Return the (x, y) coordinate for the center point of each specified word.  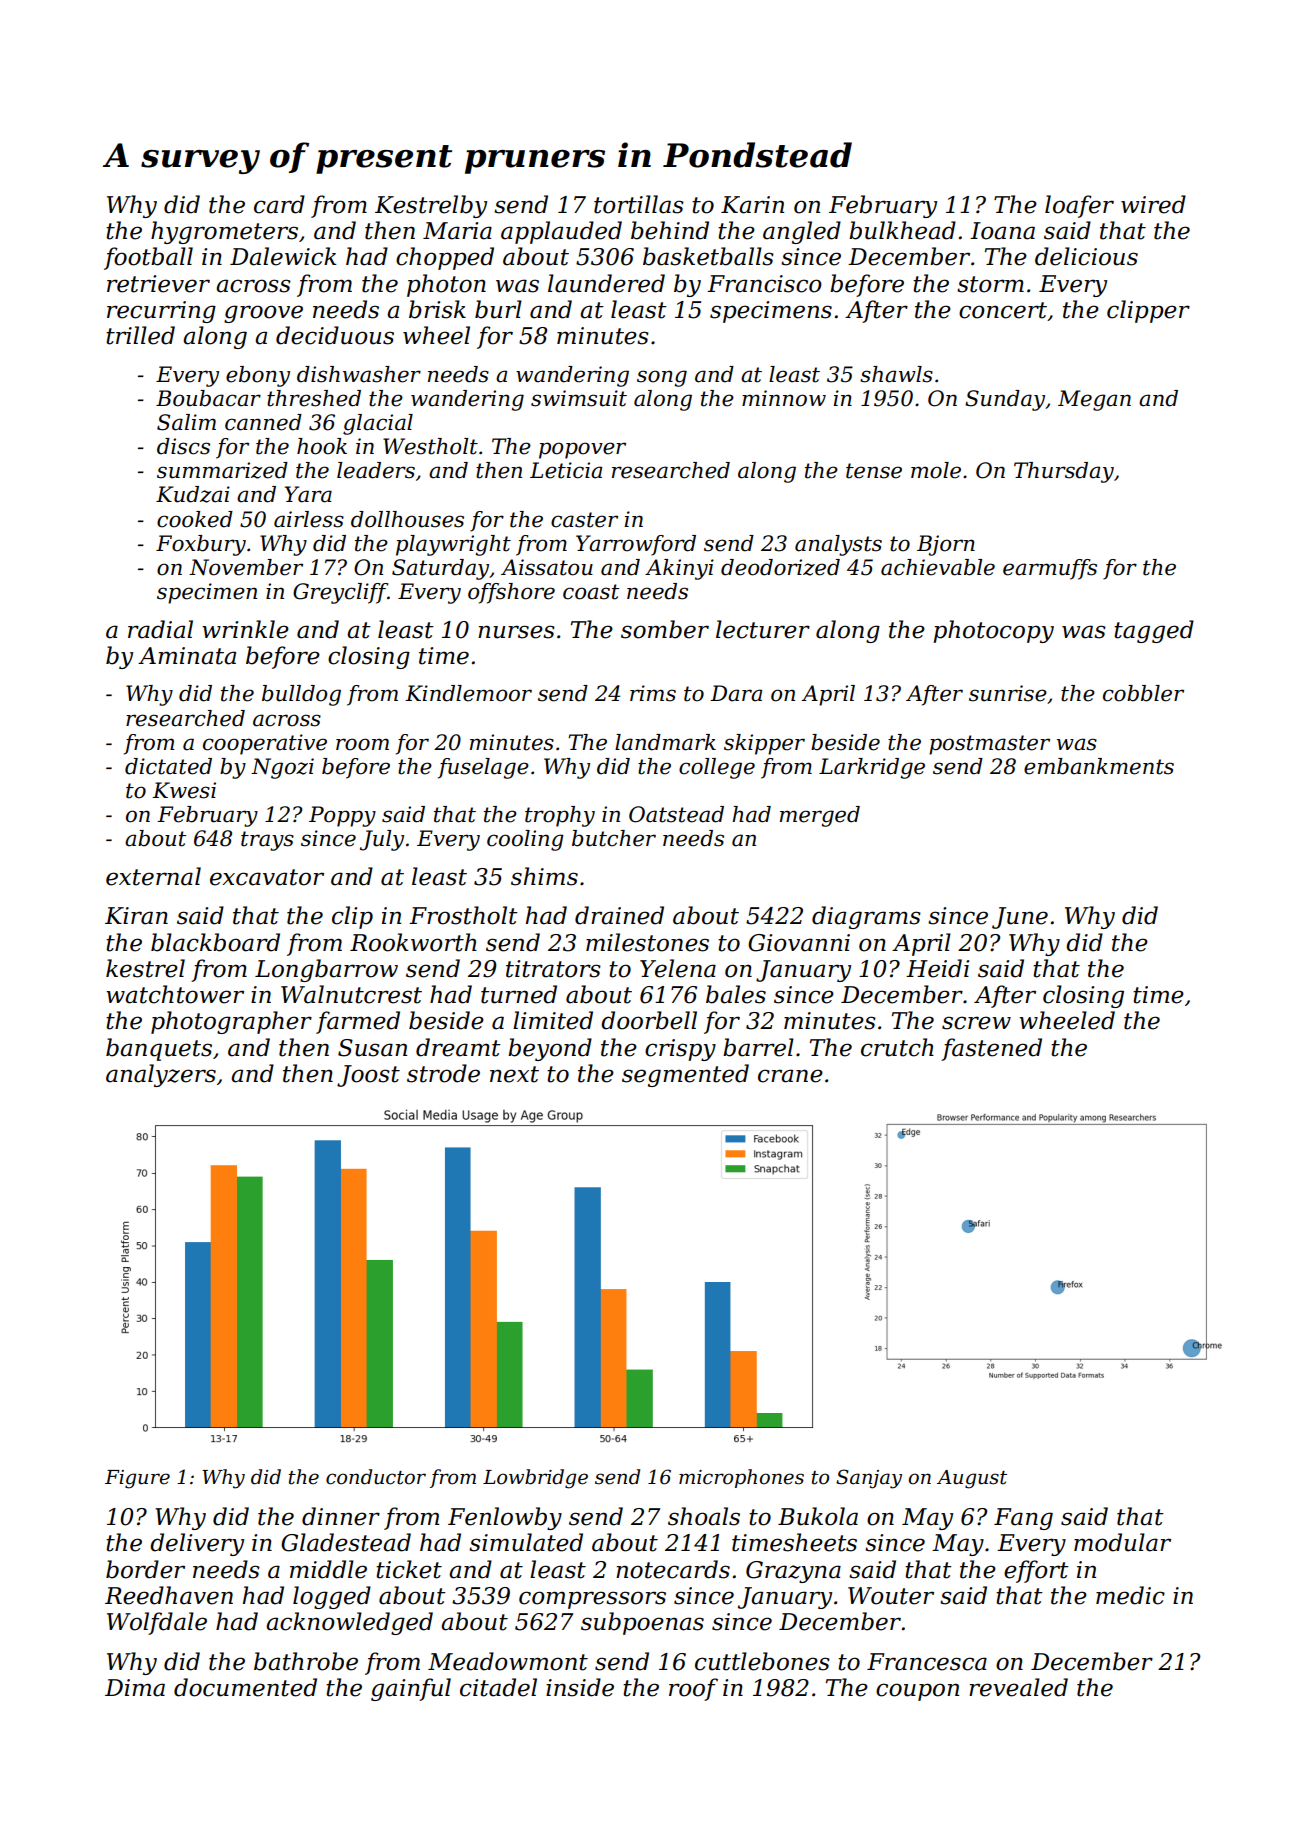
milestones (647, 942)
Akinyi (679, 569)
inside (580, 1687)
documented (245, 1687)
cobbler (1143, 693)
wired (1153, 204)
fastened (991, 1049)
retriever (158, 284)
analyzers (161, 1075)
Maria (457, 231)
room (362, 744)
